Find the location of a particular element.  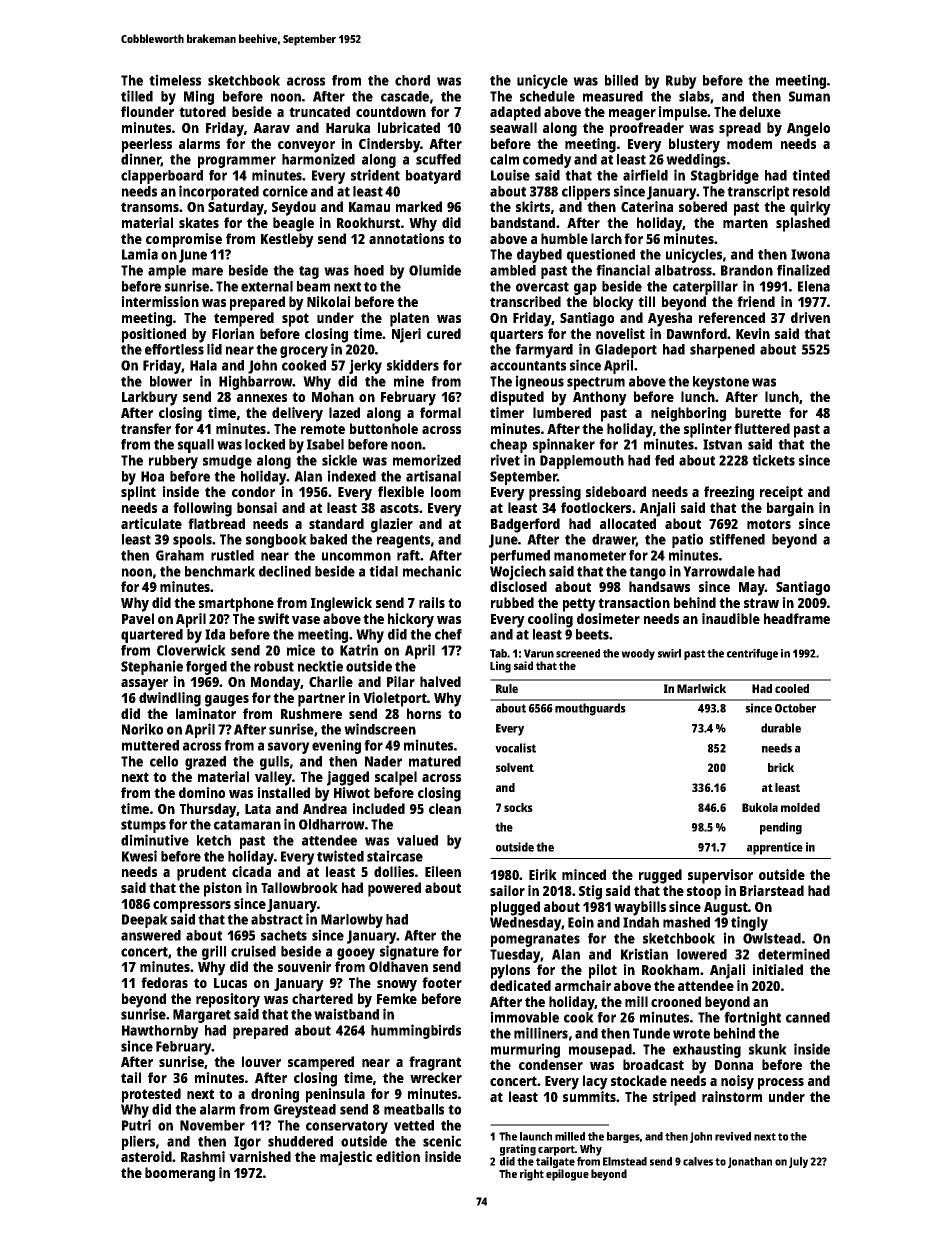

headframe is located at coordinates (797, 618).
